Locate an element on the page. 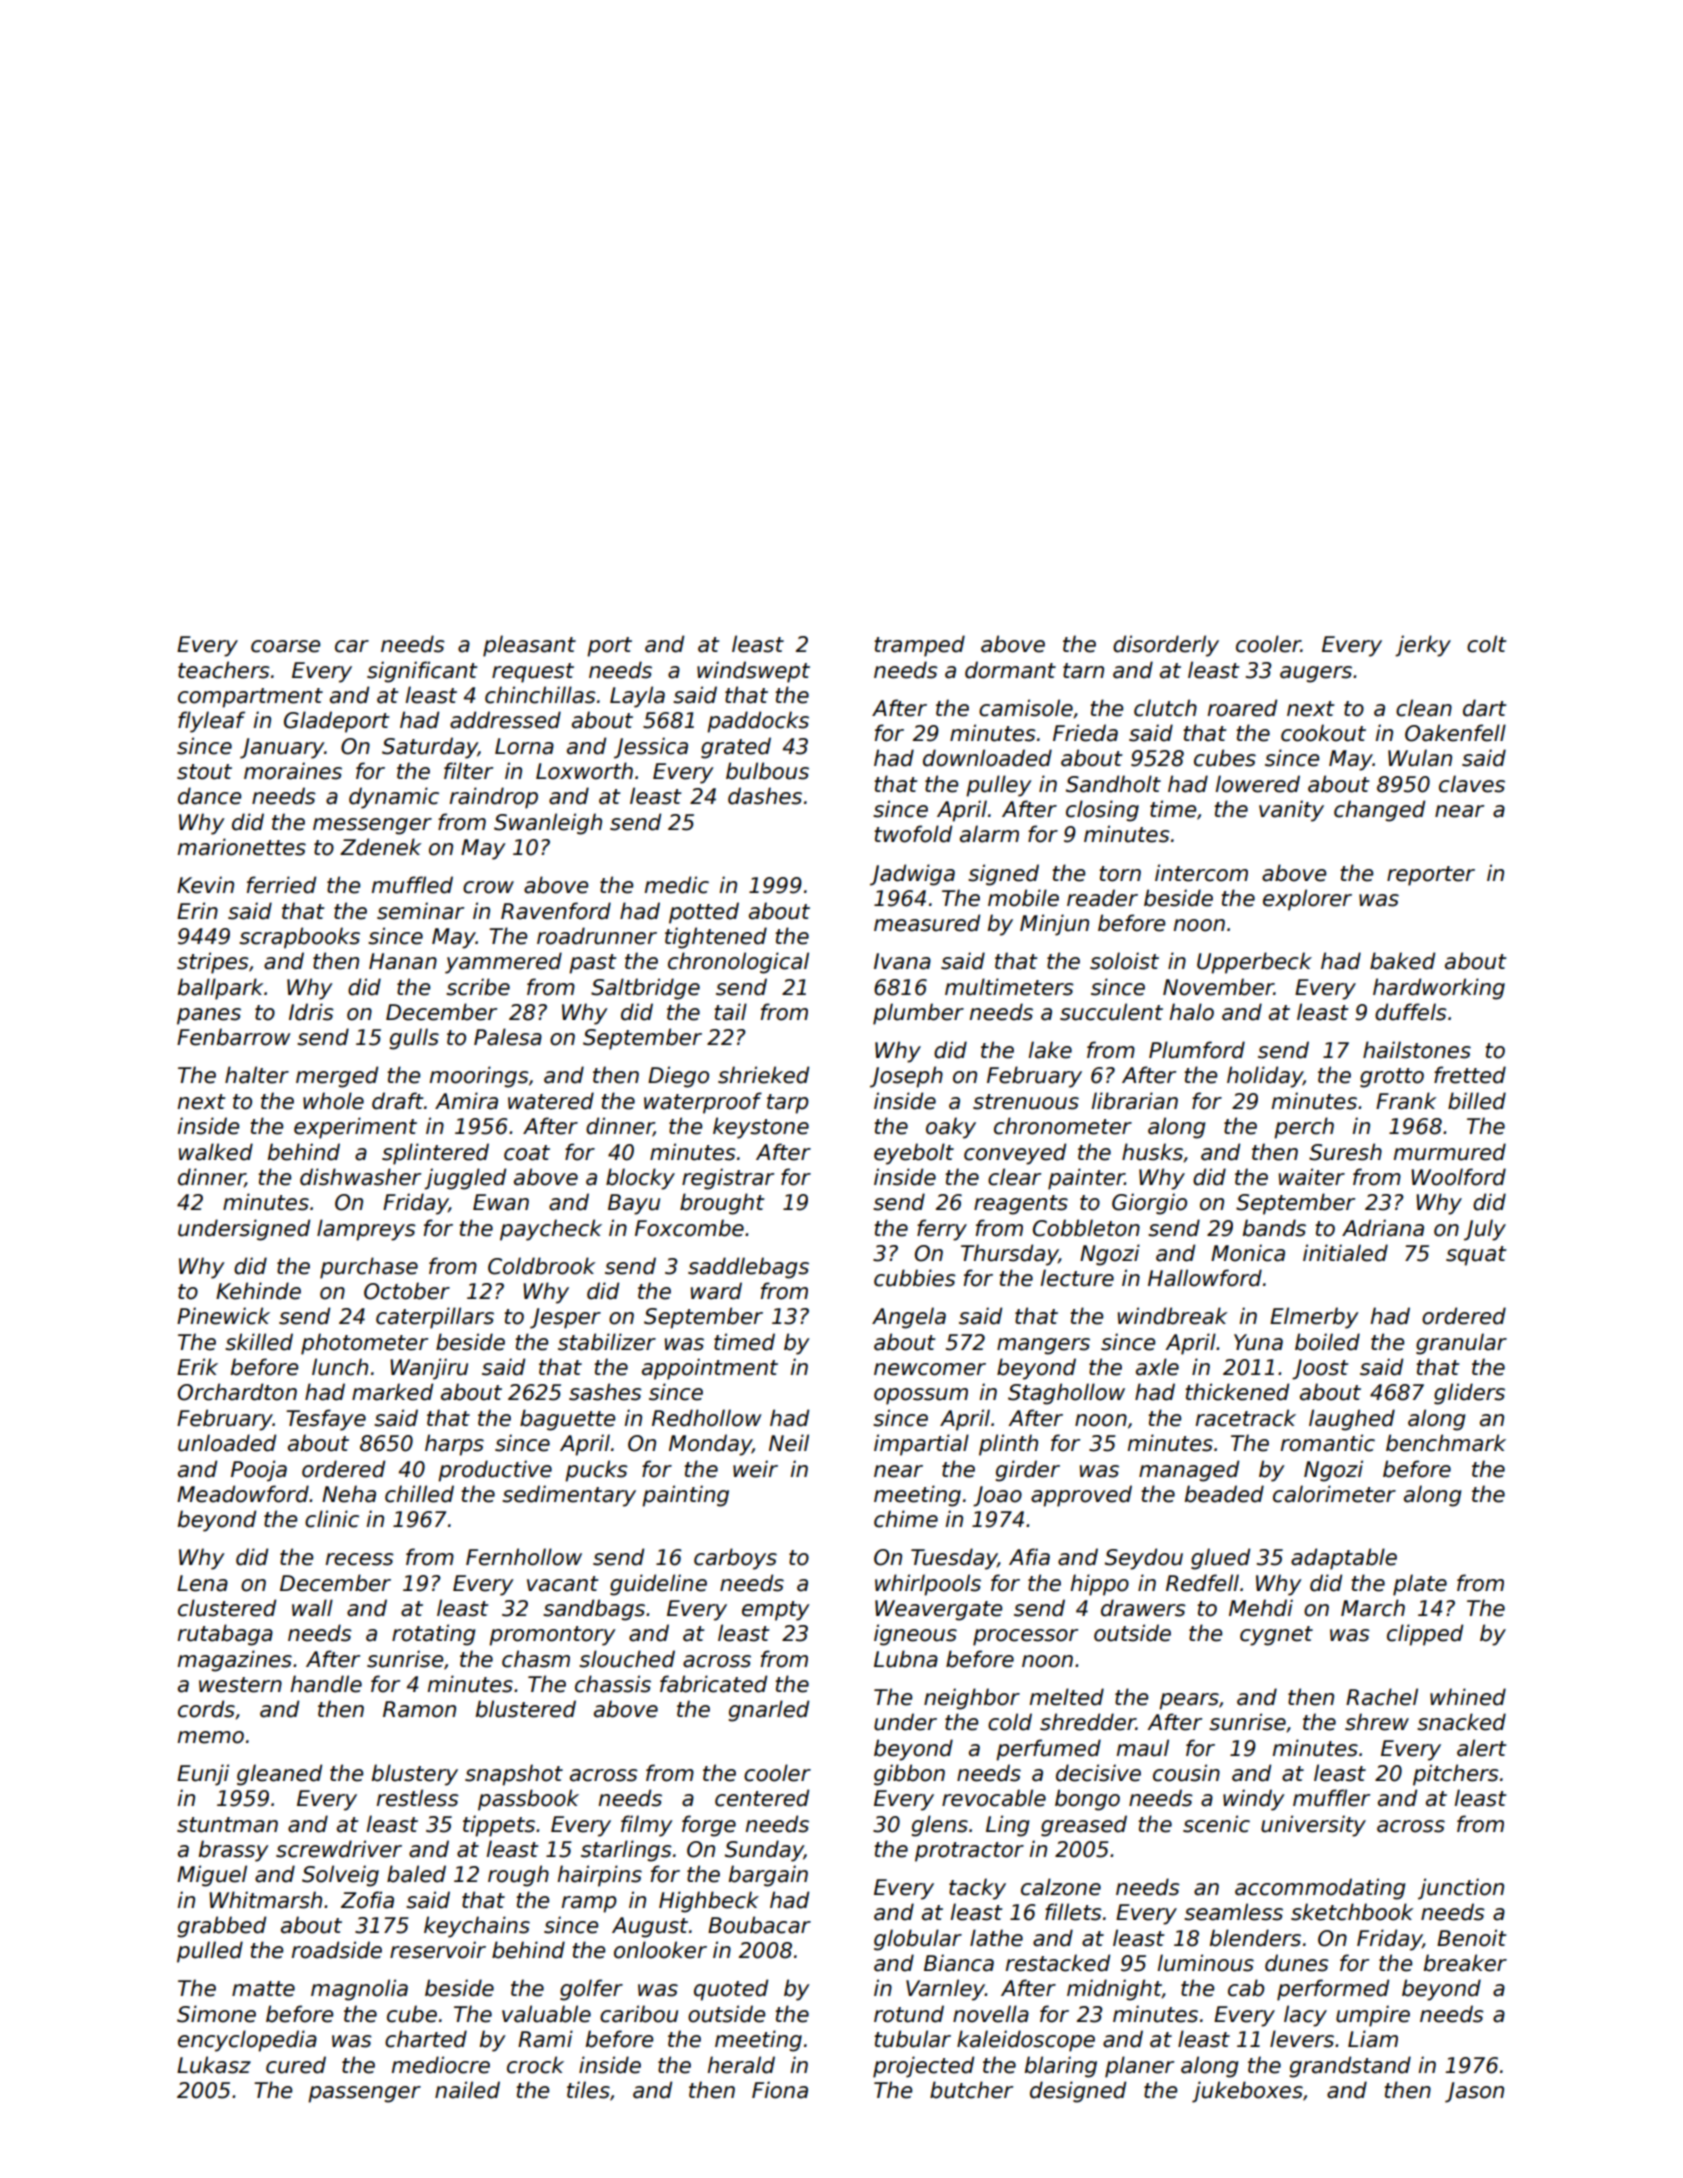 This image has height=2178, width=1683. tiles is located at coordinates (588, 2090).
